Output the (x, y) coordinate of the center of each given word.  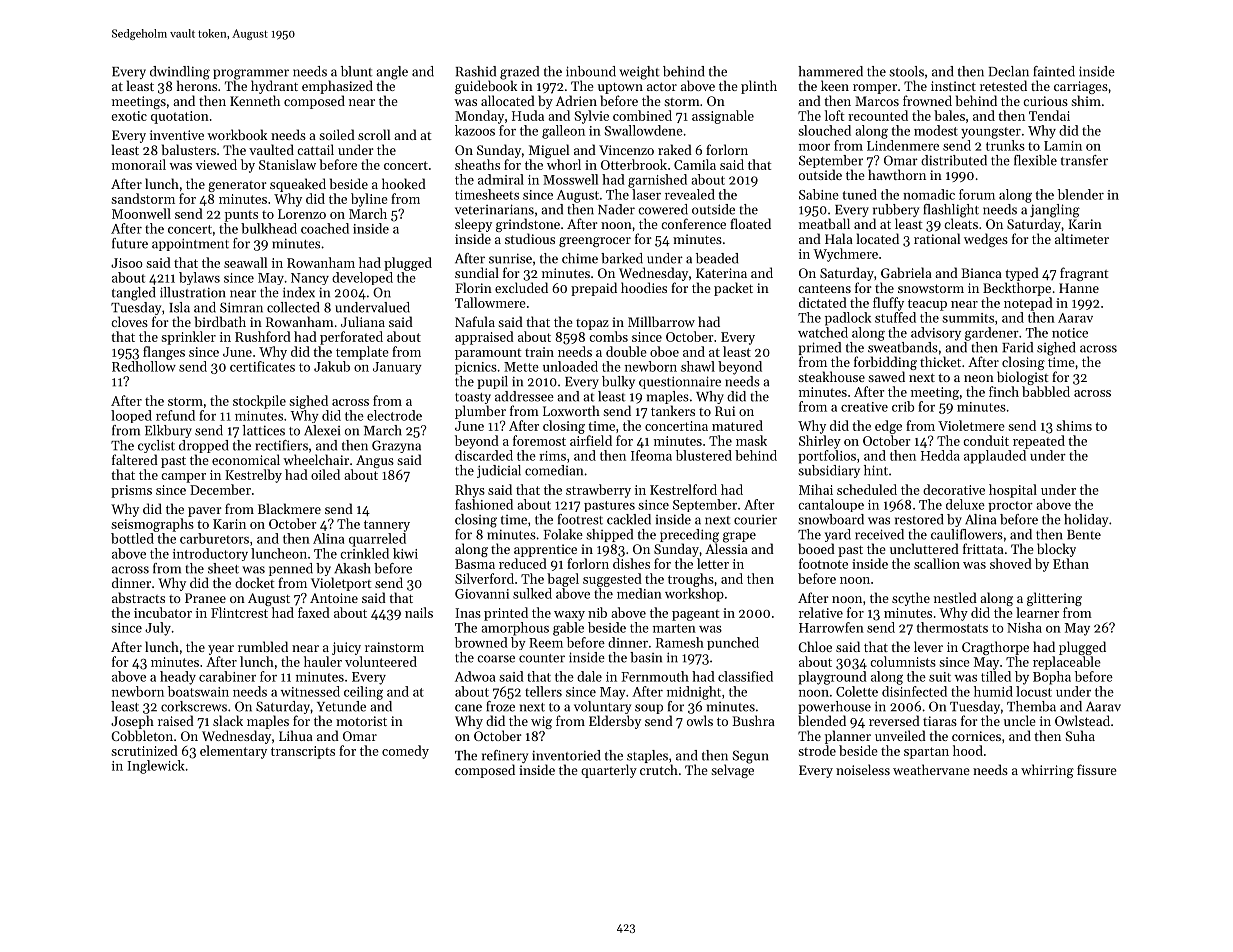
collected (293, 307)
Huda (528, 115)
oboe (664, 351)
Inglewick (156, 767)
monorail (139, 164)
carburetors (214, 538)
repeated (1039, 442)
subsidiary (829, 471)
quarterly (609, 771)
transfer (1084, 160)
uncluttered (924, 548)
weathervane (931, 769)
